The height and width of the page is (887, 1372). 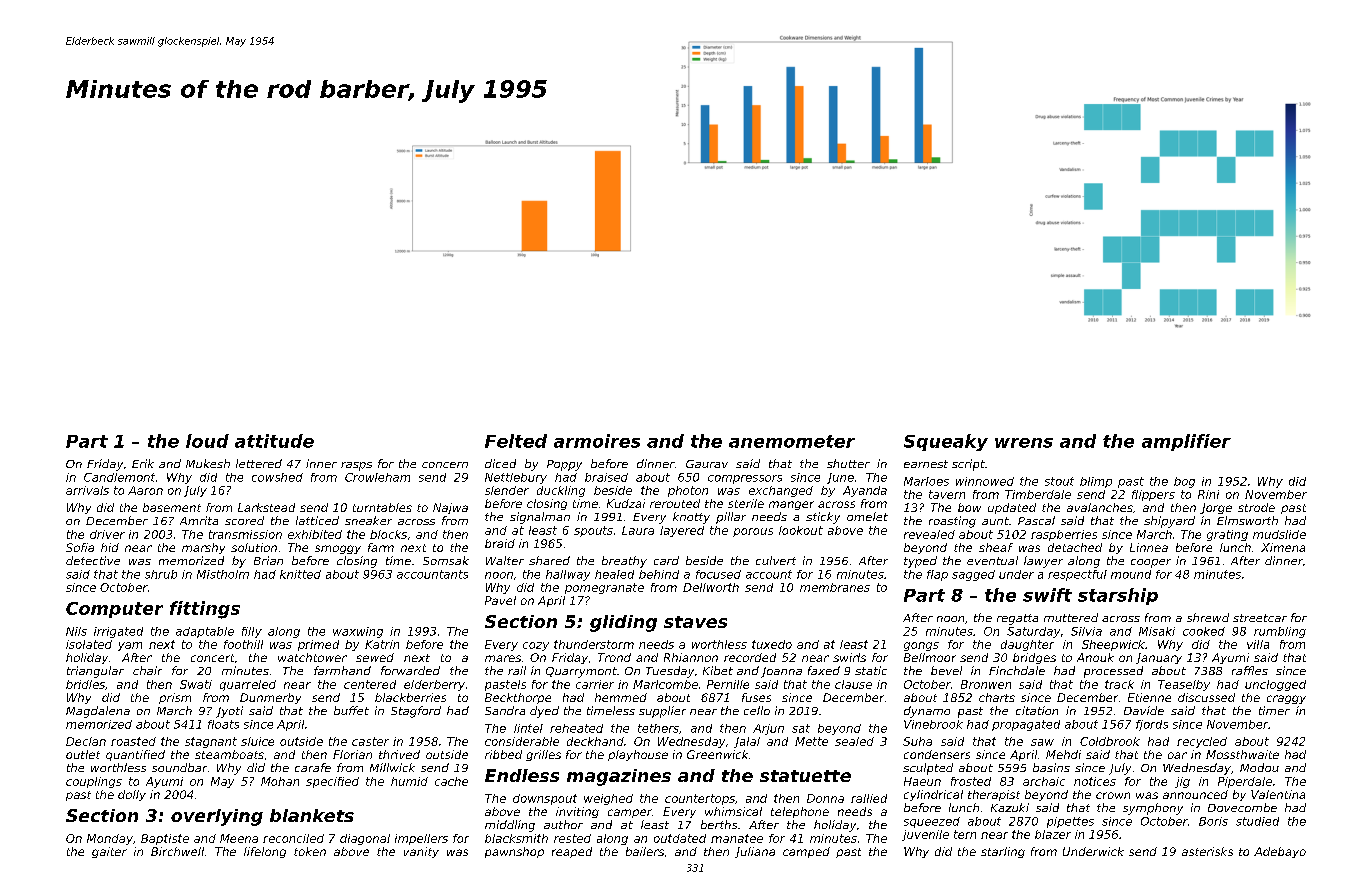 I want to click on dolly, so click(x=132, y=795).
